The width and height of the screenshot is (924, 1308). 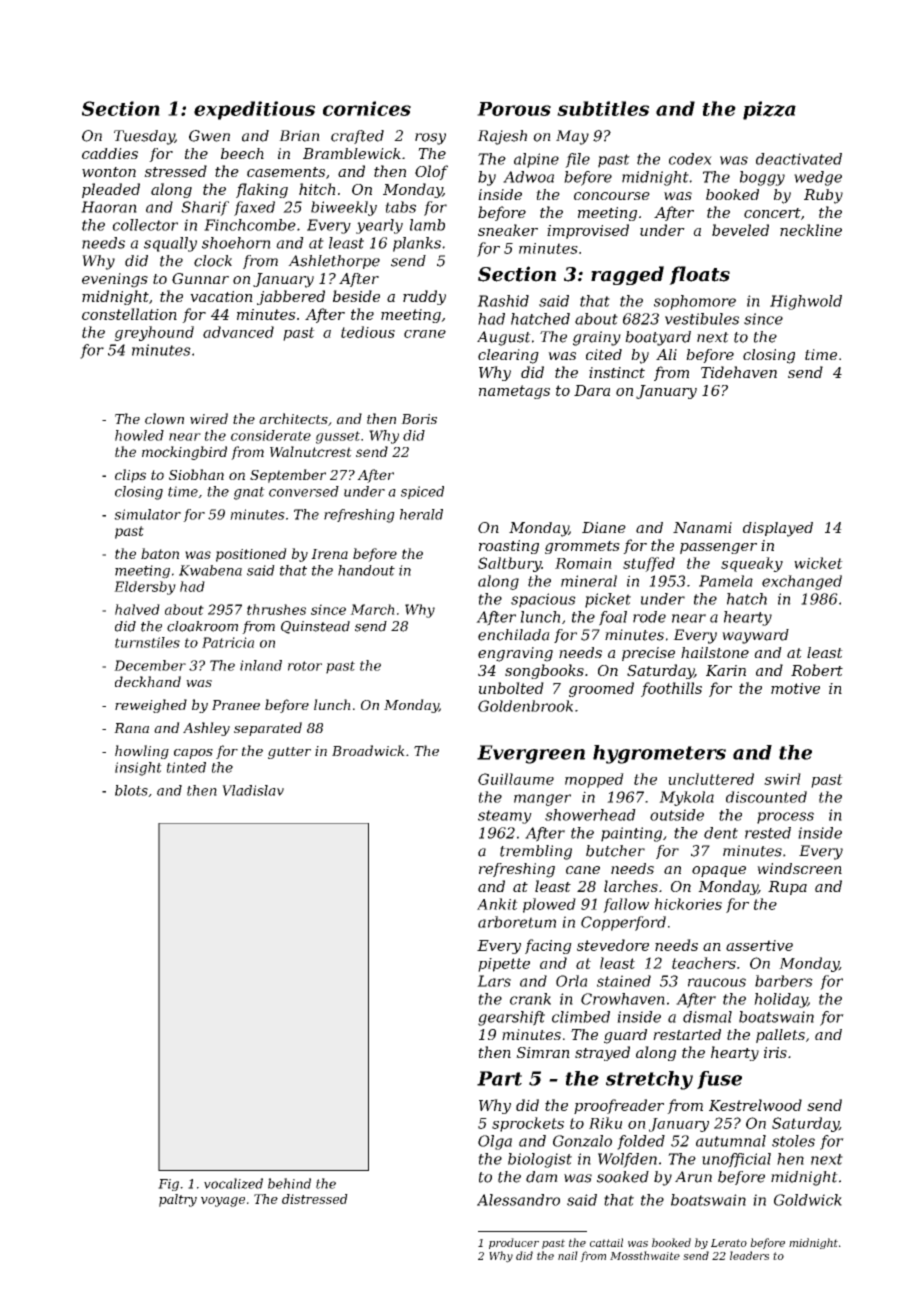 I want to click on Sharif, so click(x=205, y=208).
